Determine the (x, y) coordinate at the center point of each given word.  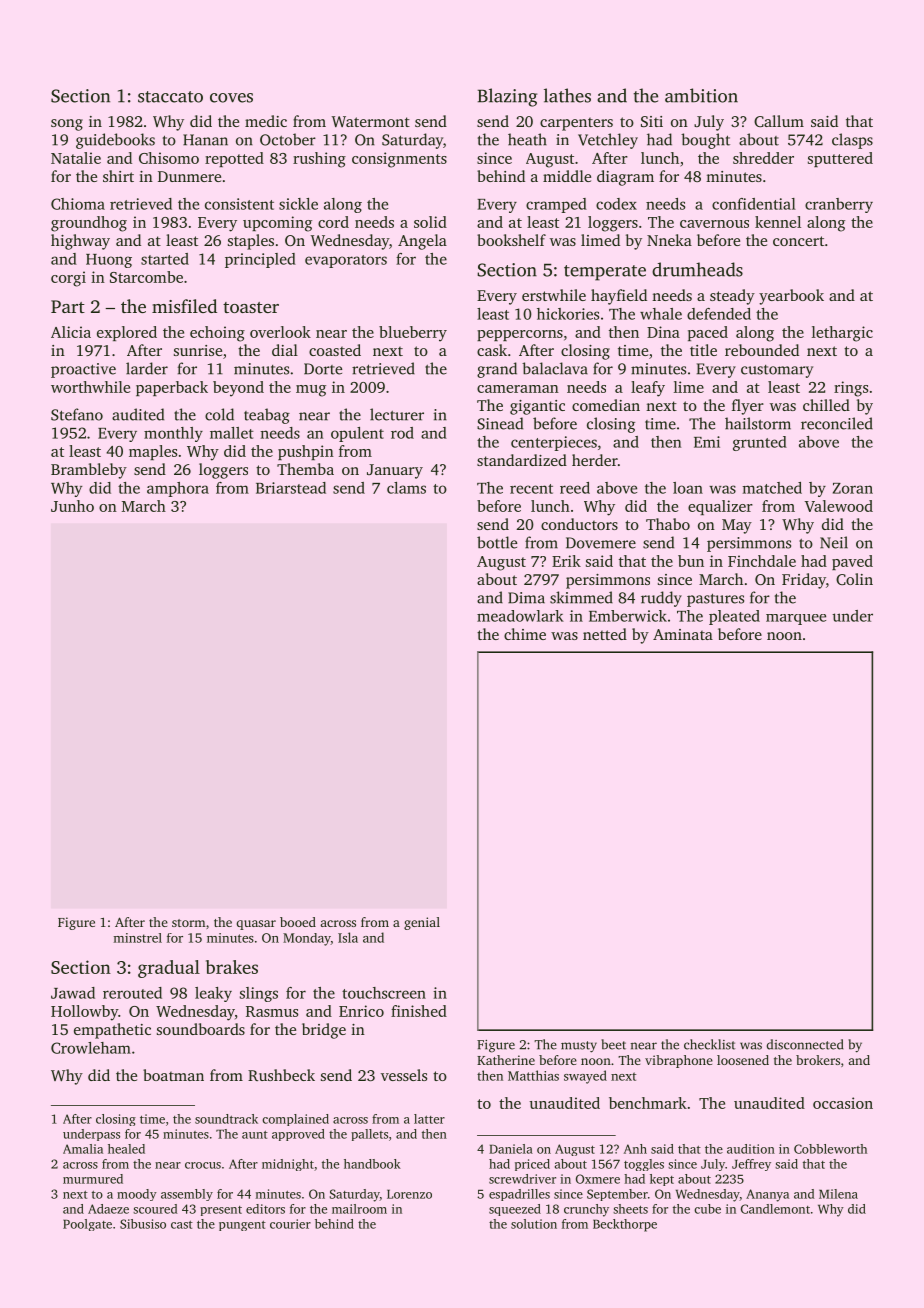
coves (231, 98)
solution (534, 1224)
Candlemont (775, 1209)
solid (430, 222)
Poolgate (87, 1225)
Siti (652, 121)
